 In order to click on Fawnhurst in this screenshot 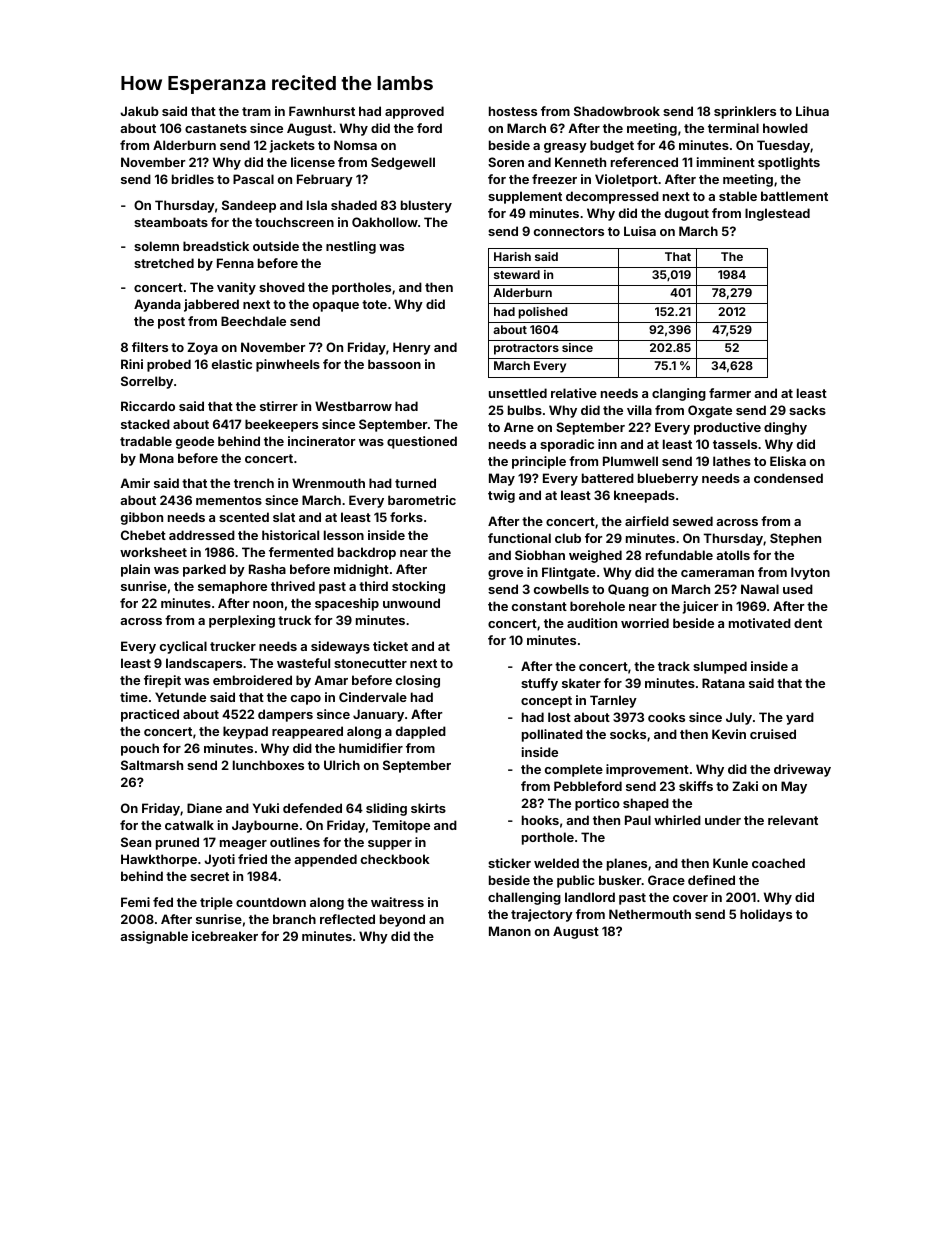, I will do `click(322, 111)`.
